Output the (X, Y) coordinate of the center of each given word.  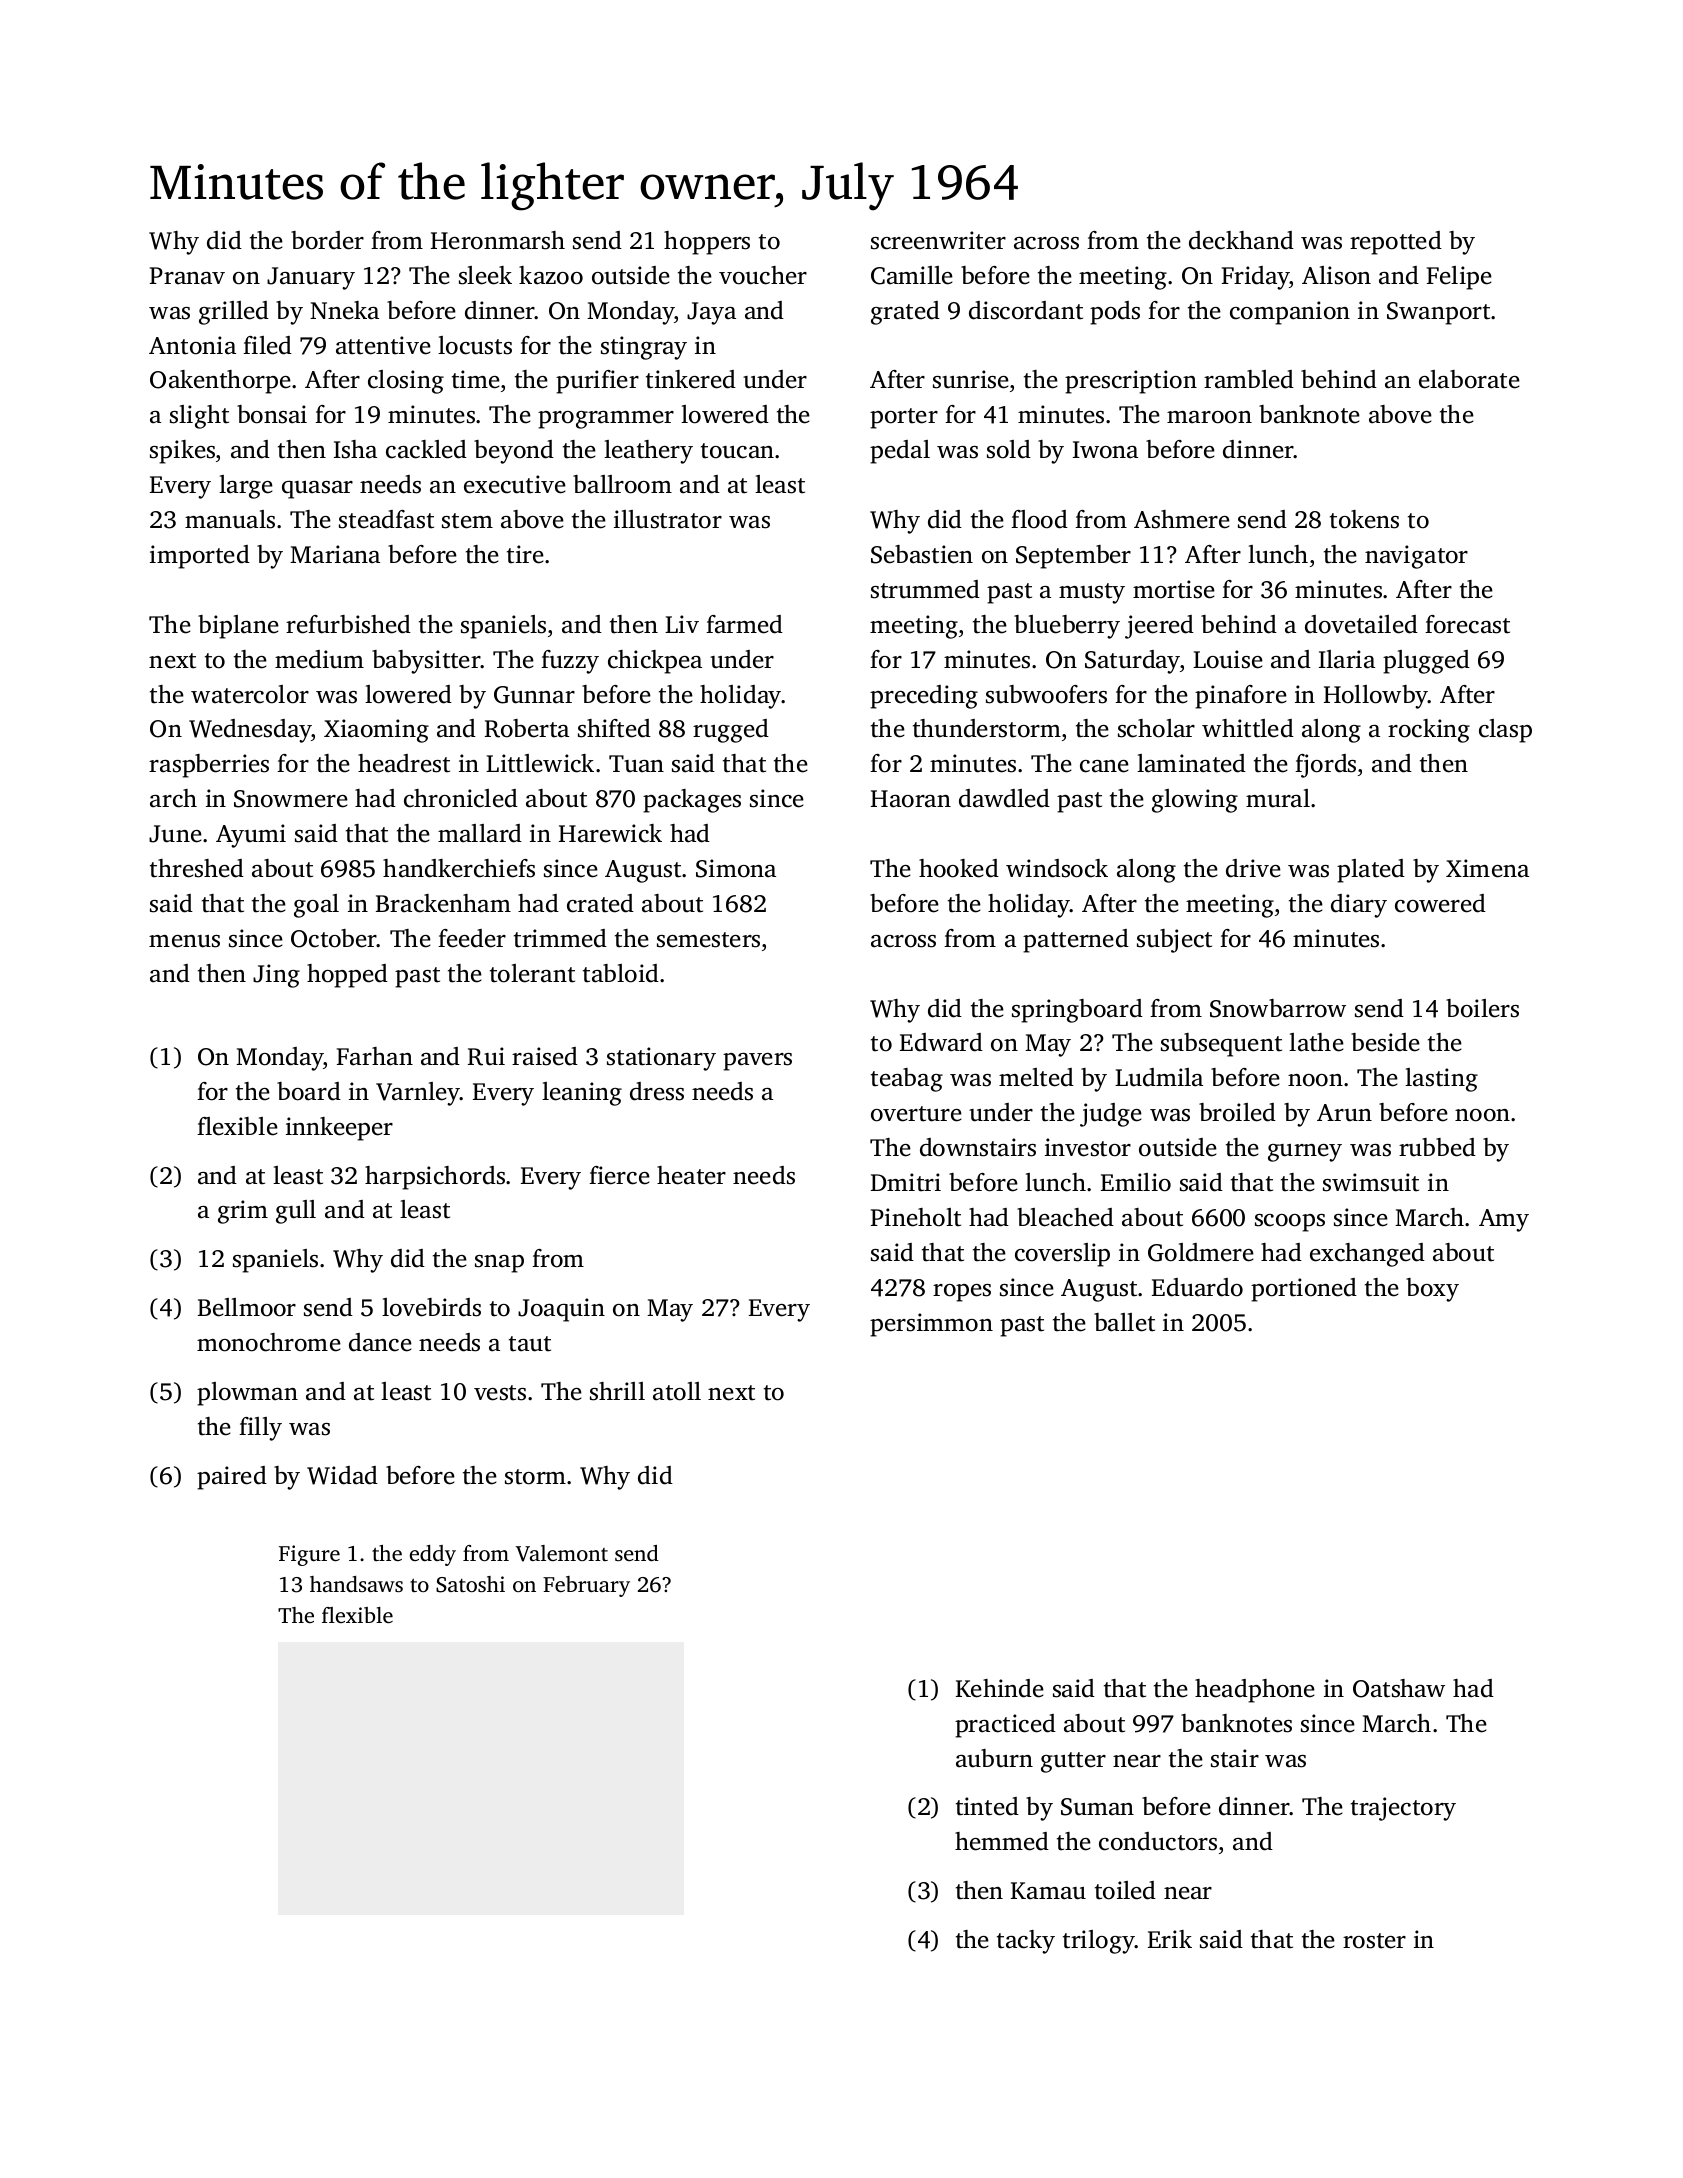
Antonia (192, 345)
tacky (1026, 1942)
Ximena (1487, 868)
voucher (763, 275)
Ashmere (1182, 519)
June (175, 834)
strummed (925, 589)
